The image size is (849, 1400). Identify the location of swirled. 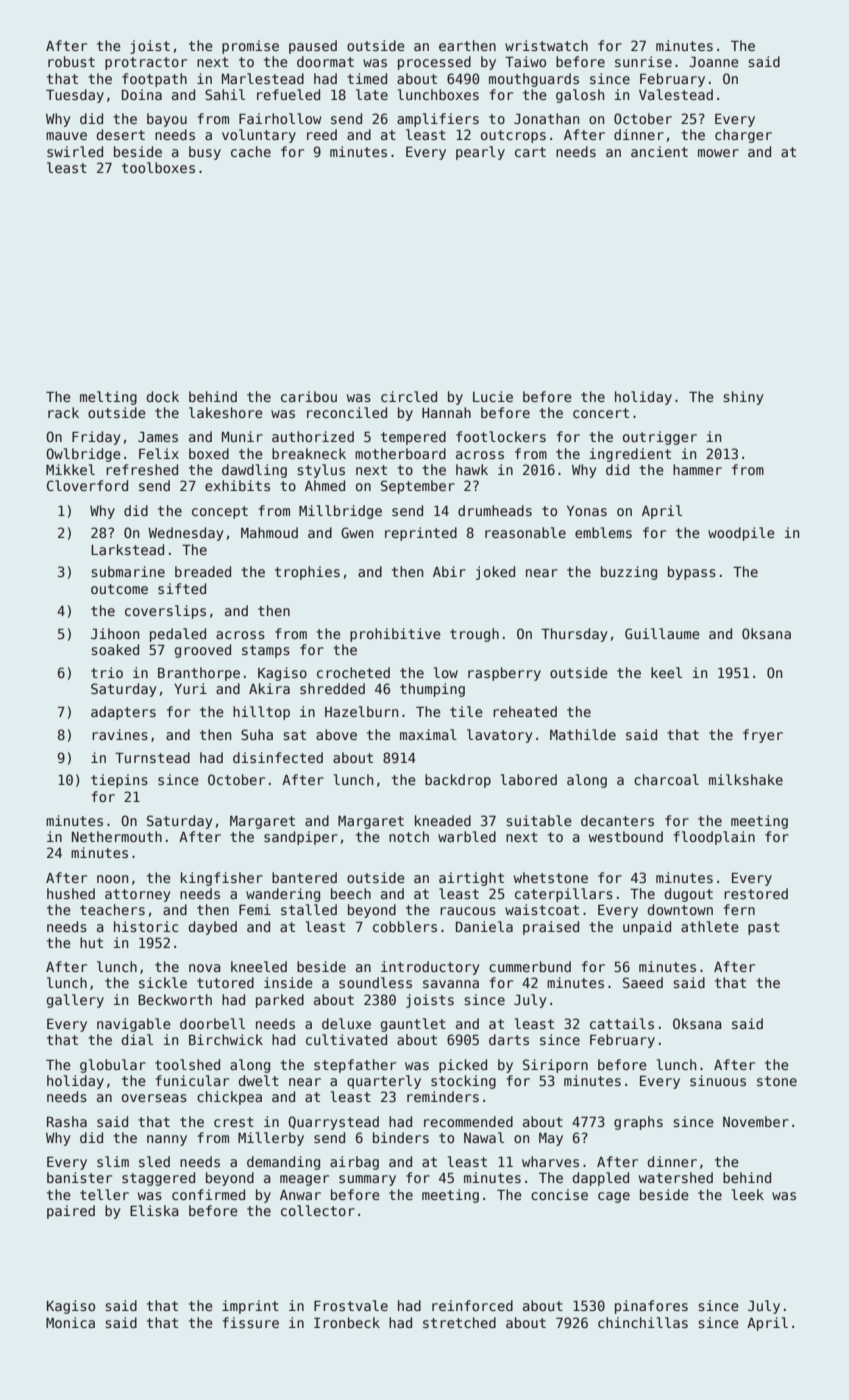
(75, 151).
